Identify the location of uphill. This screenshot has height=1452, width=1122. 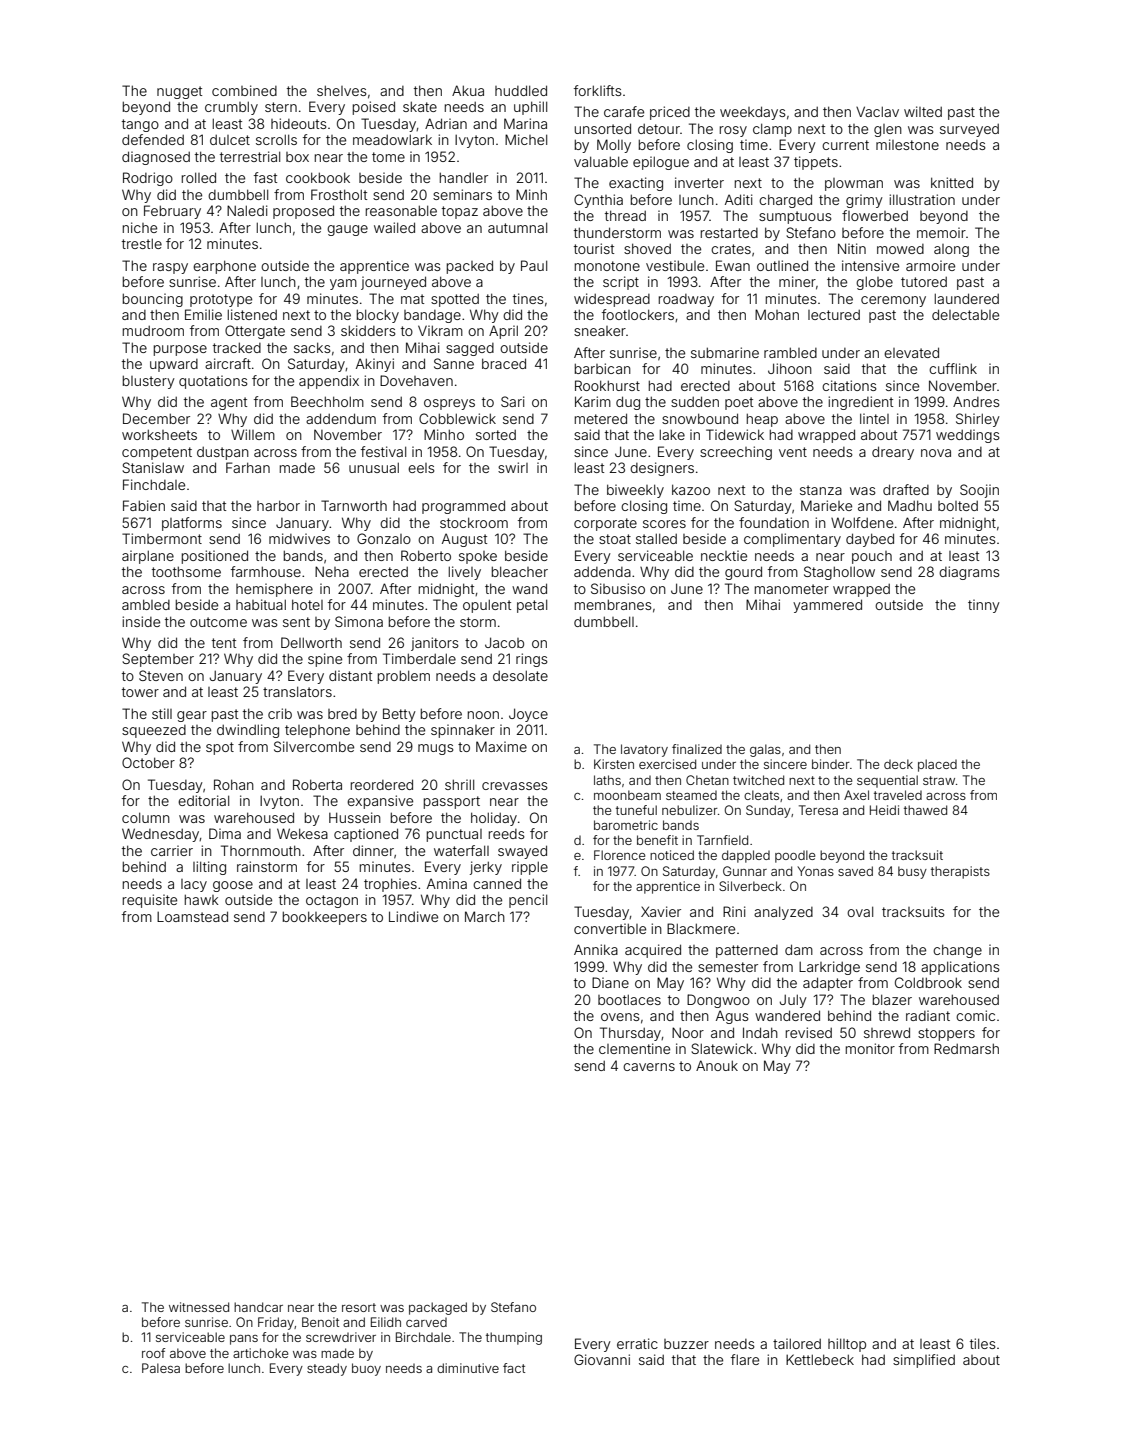
(530, 108).
